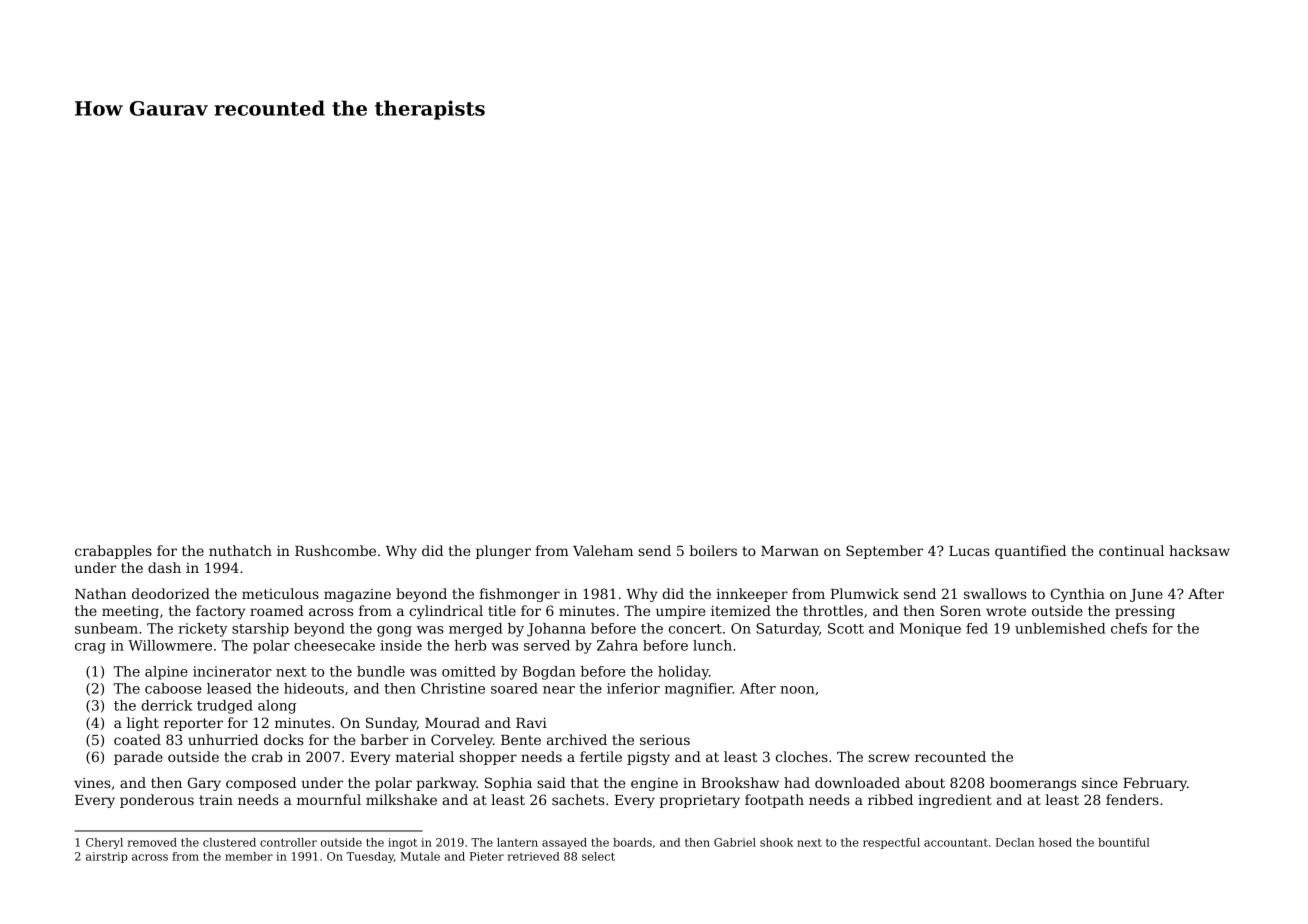 Image resolution: width=1308 pixels, height=924 pixels. Describe the element at coordinates (469, 671) in the screenshot. I see `omitted` at that location.
